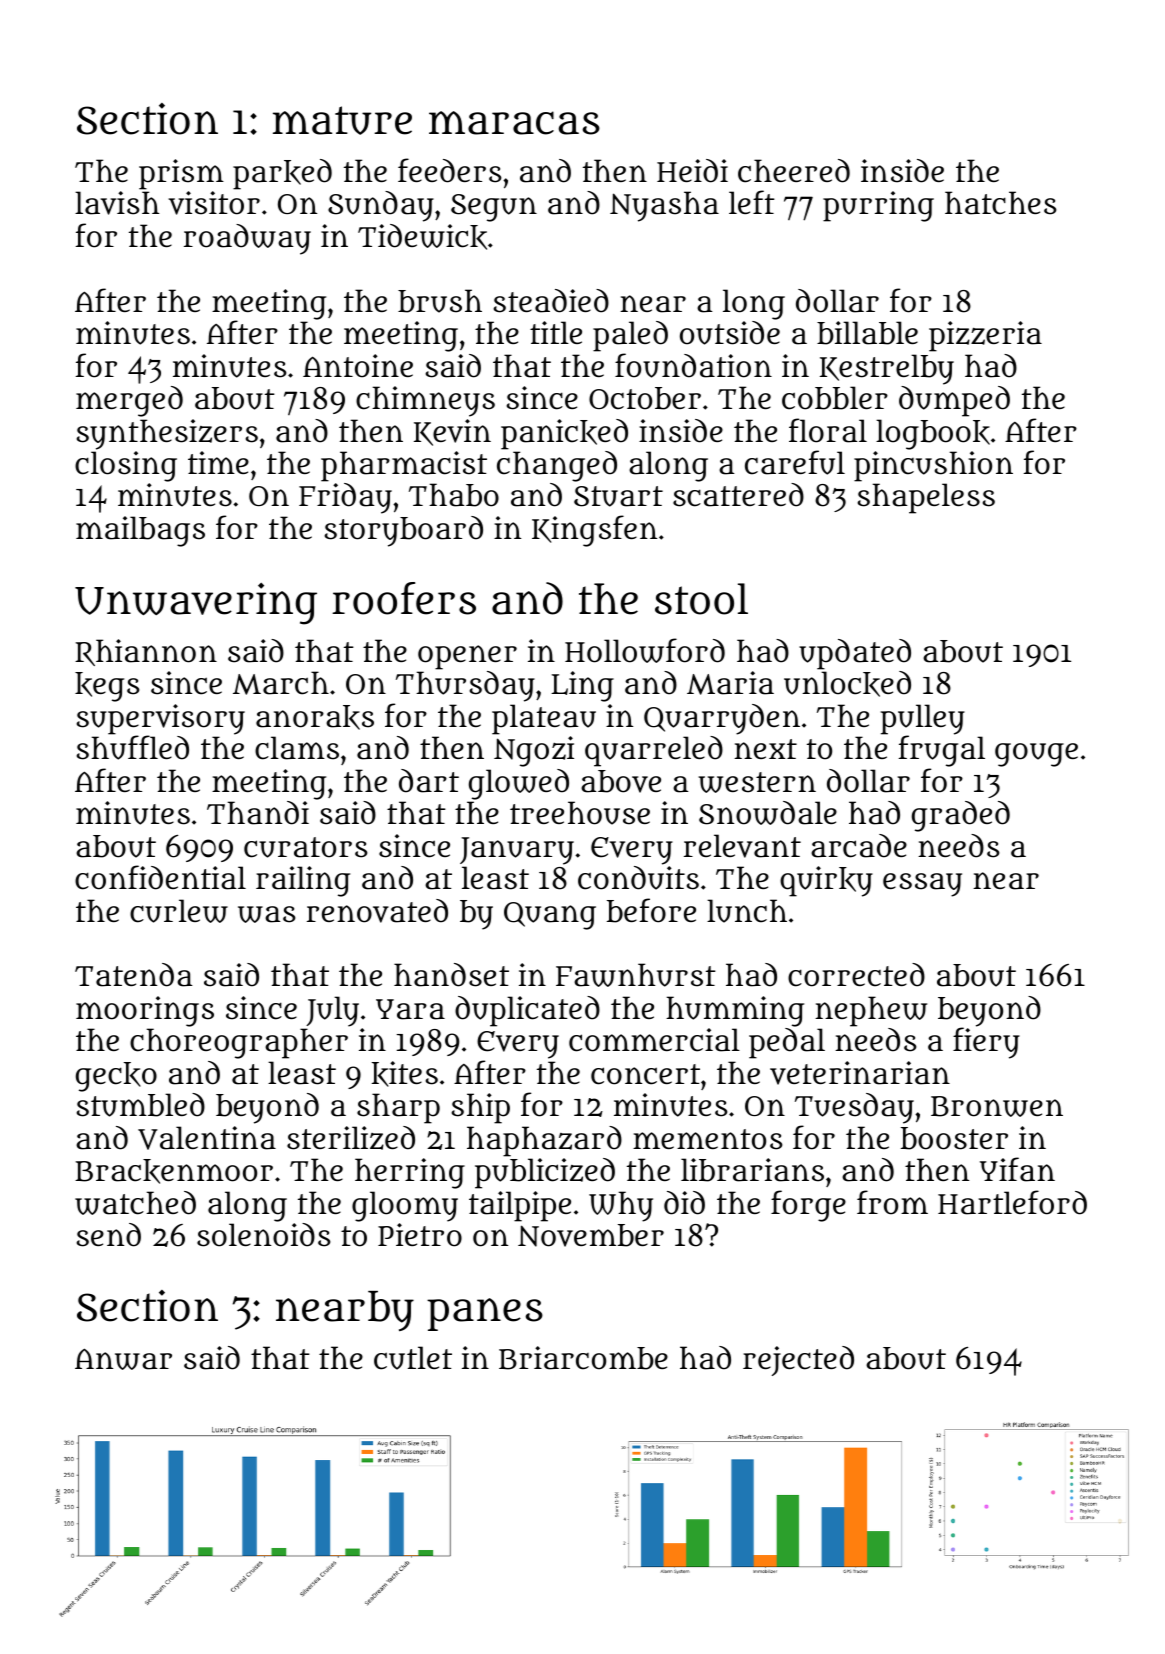  What do you see at coordinates (794, 171) in the image?
I see `cheered` at bounding box center [794, 171].
